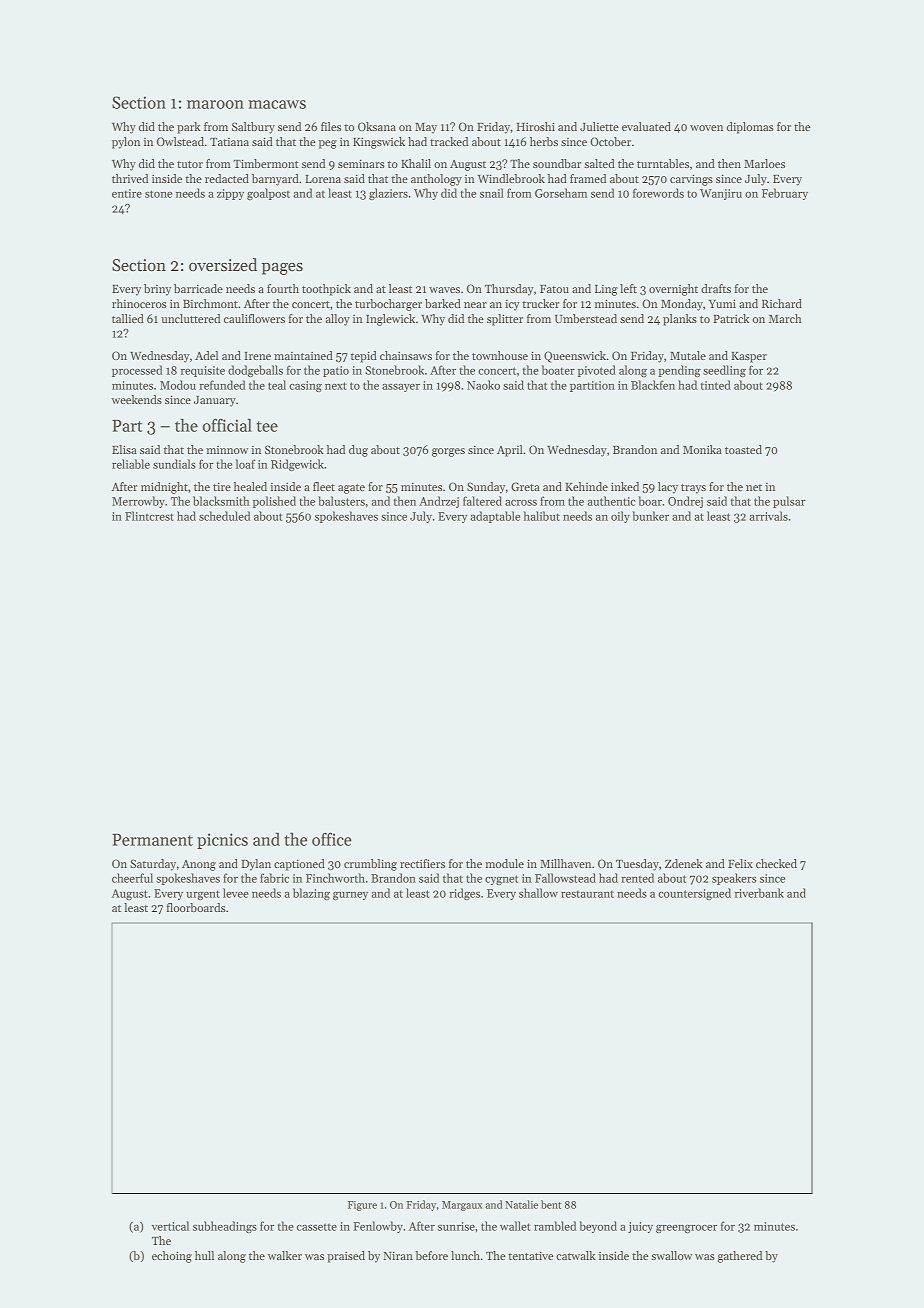 The width and height of the document is (924, 1308). Describe the element at coordinates (542, 516) in the document. I see `halibut` at that location.
